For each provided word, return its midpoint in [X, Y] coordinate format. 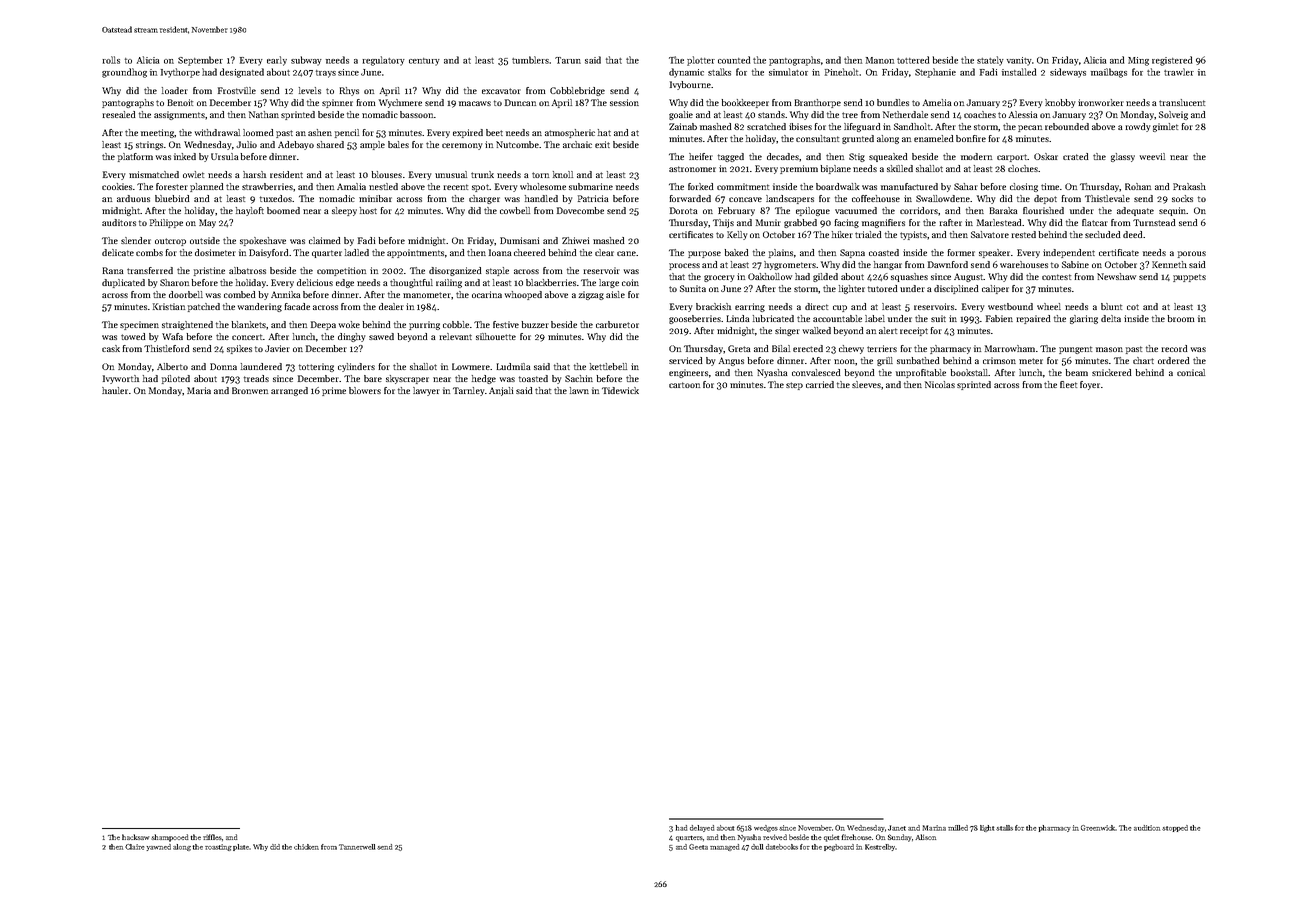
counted [734, 60]
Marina [934, 828]
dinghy [351, 337]
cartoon [684, 385]
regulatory [383, 61]
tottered [913, 60]
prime [334, 391]
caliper [995, 289]
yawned [158, 847]
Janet [897, 828]
